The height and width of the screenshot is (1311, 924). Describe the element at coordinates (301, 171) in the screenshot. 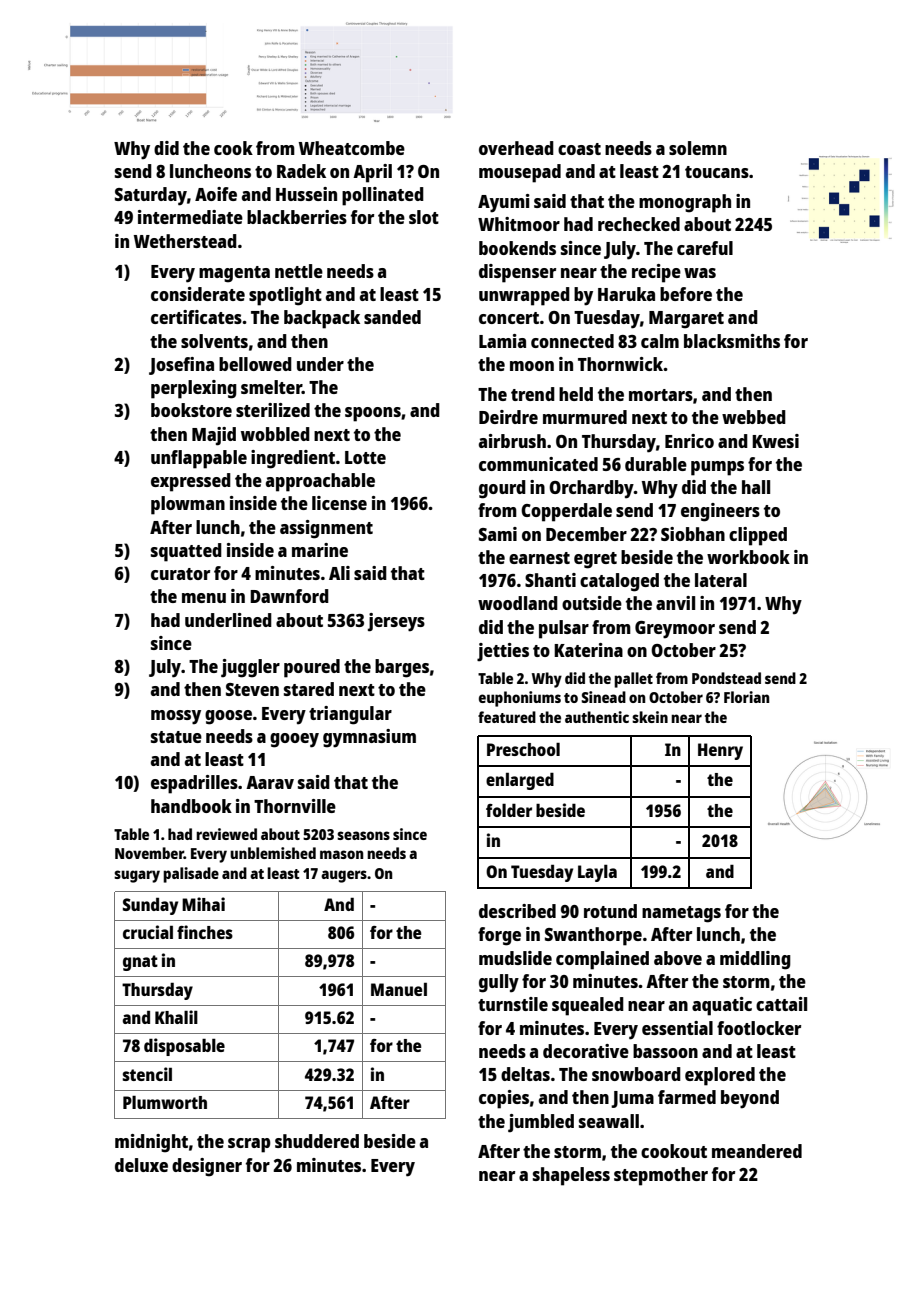

I see `Radek` at that location.
